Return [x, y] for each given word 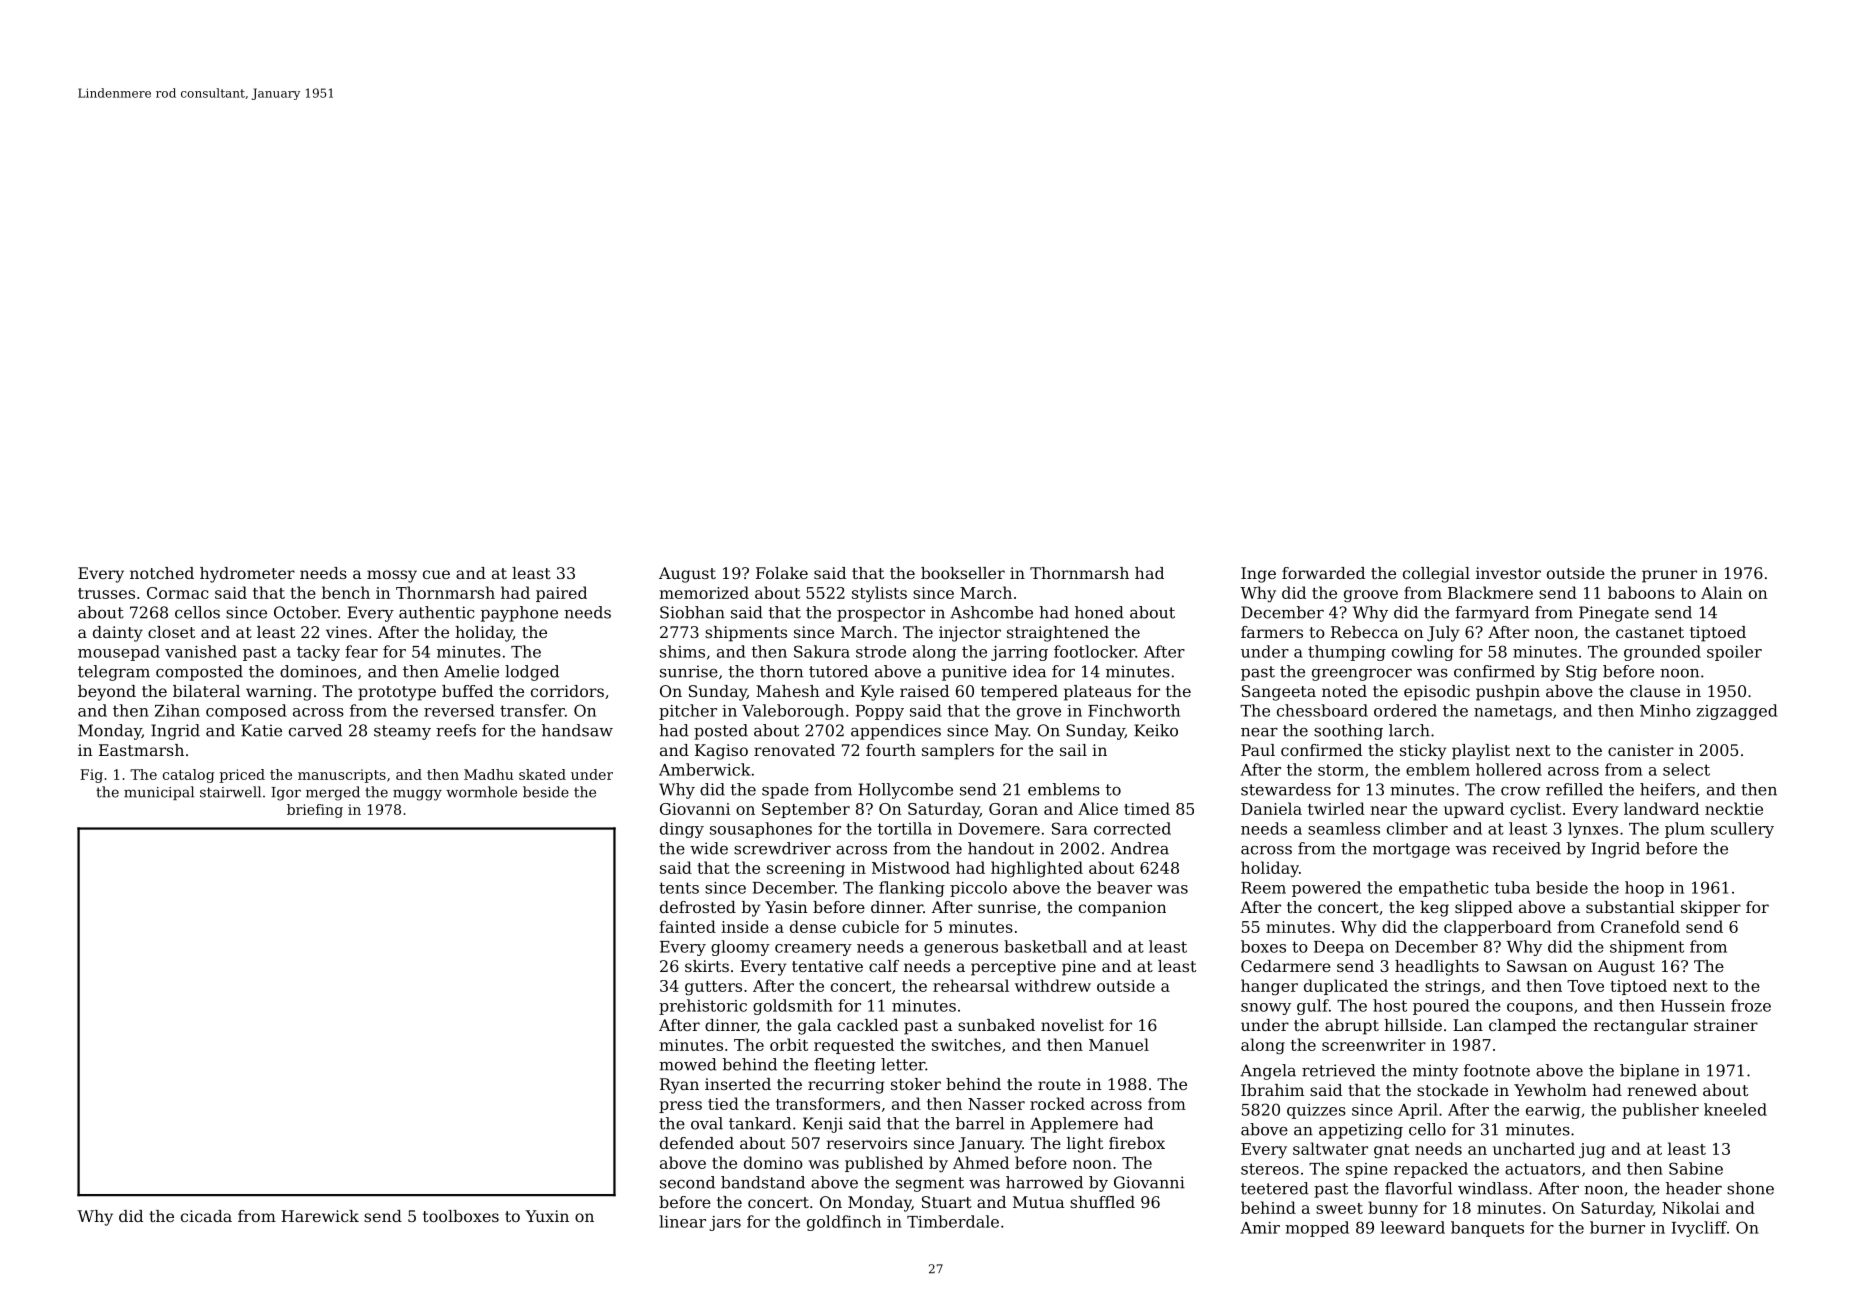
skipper [1711, 909]
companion [1122, 909]
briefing [315, 811]
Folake [782, 573]
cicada [206, 1216]
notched [162, 573]
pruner [1669, 576]
